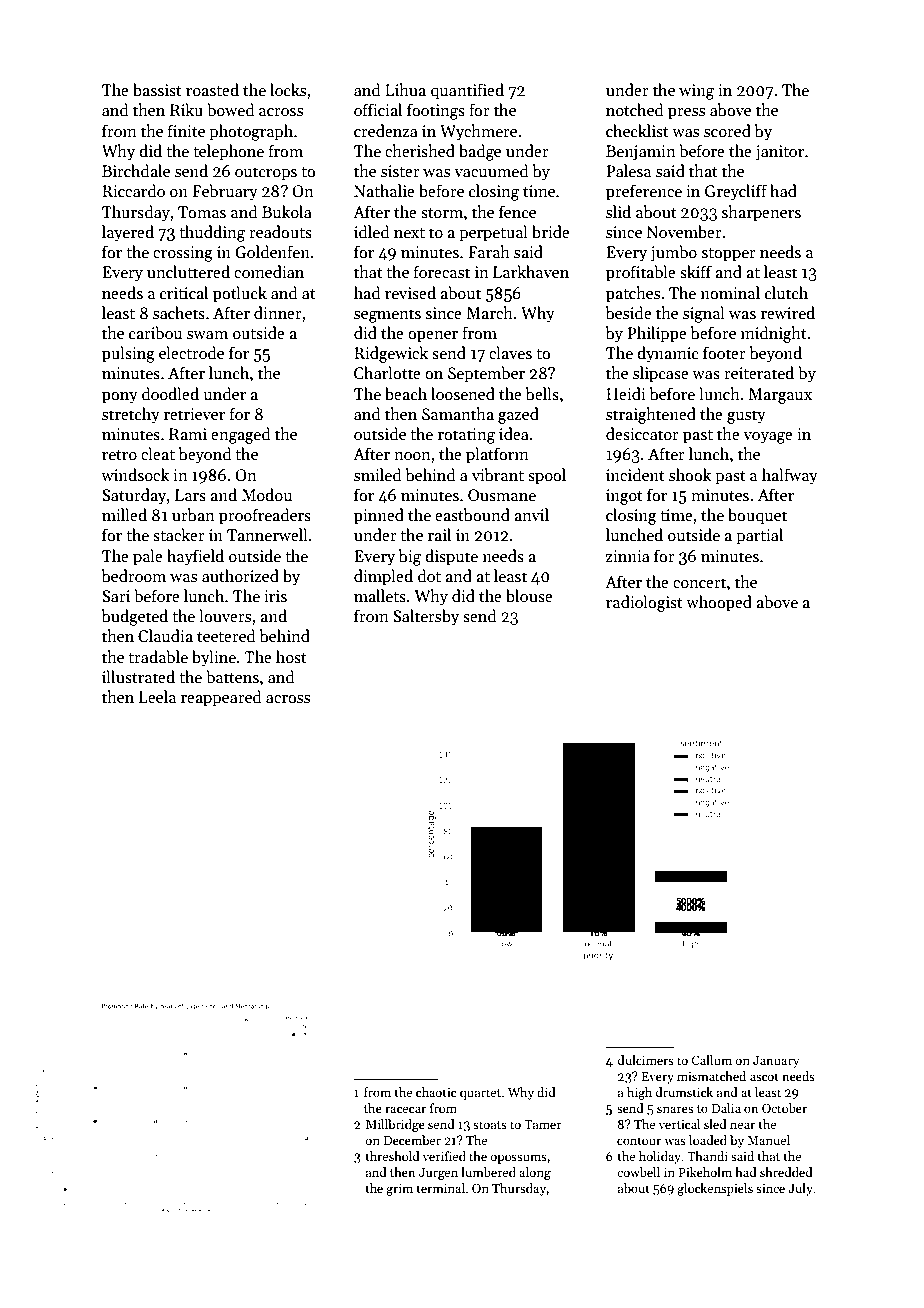 Image resolution: width=924 pixels, height=1308 pixels. I want to click on halfway, so click(790, 476).
